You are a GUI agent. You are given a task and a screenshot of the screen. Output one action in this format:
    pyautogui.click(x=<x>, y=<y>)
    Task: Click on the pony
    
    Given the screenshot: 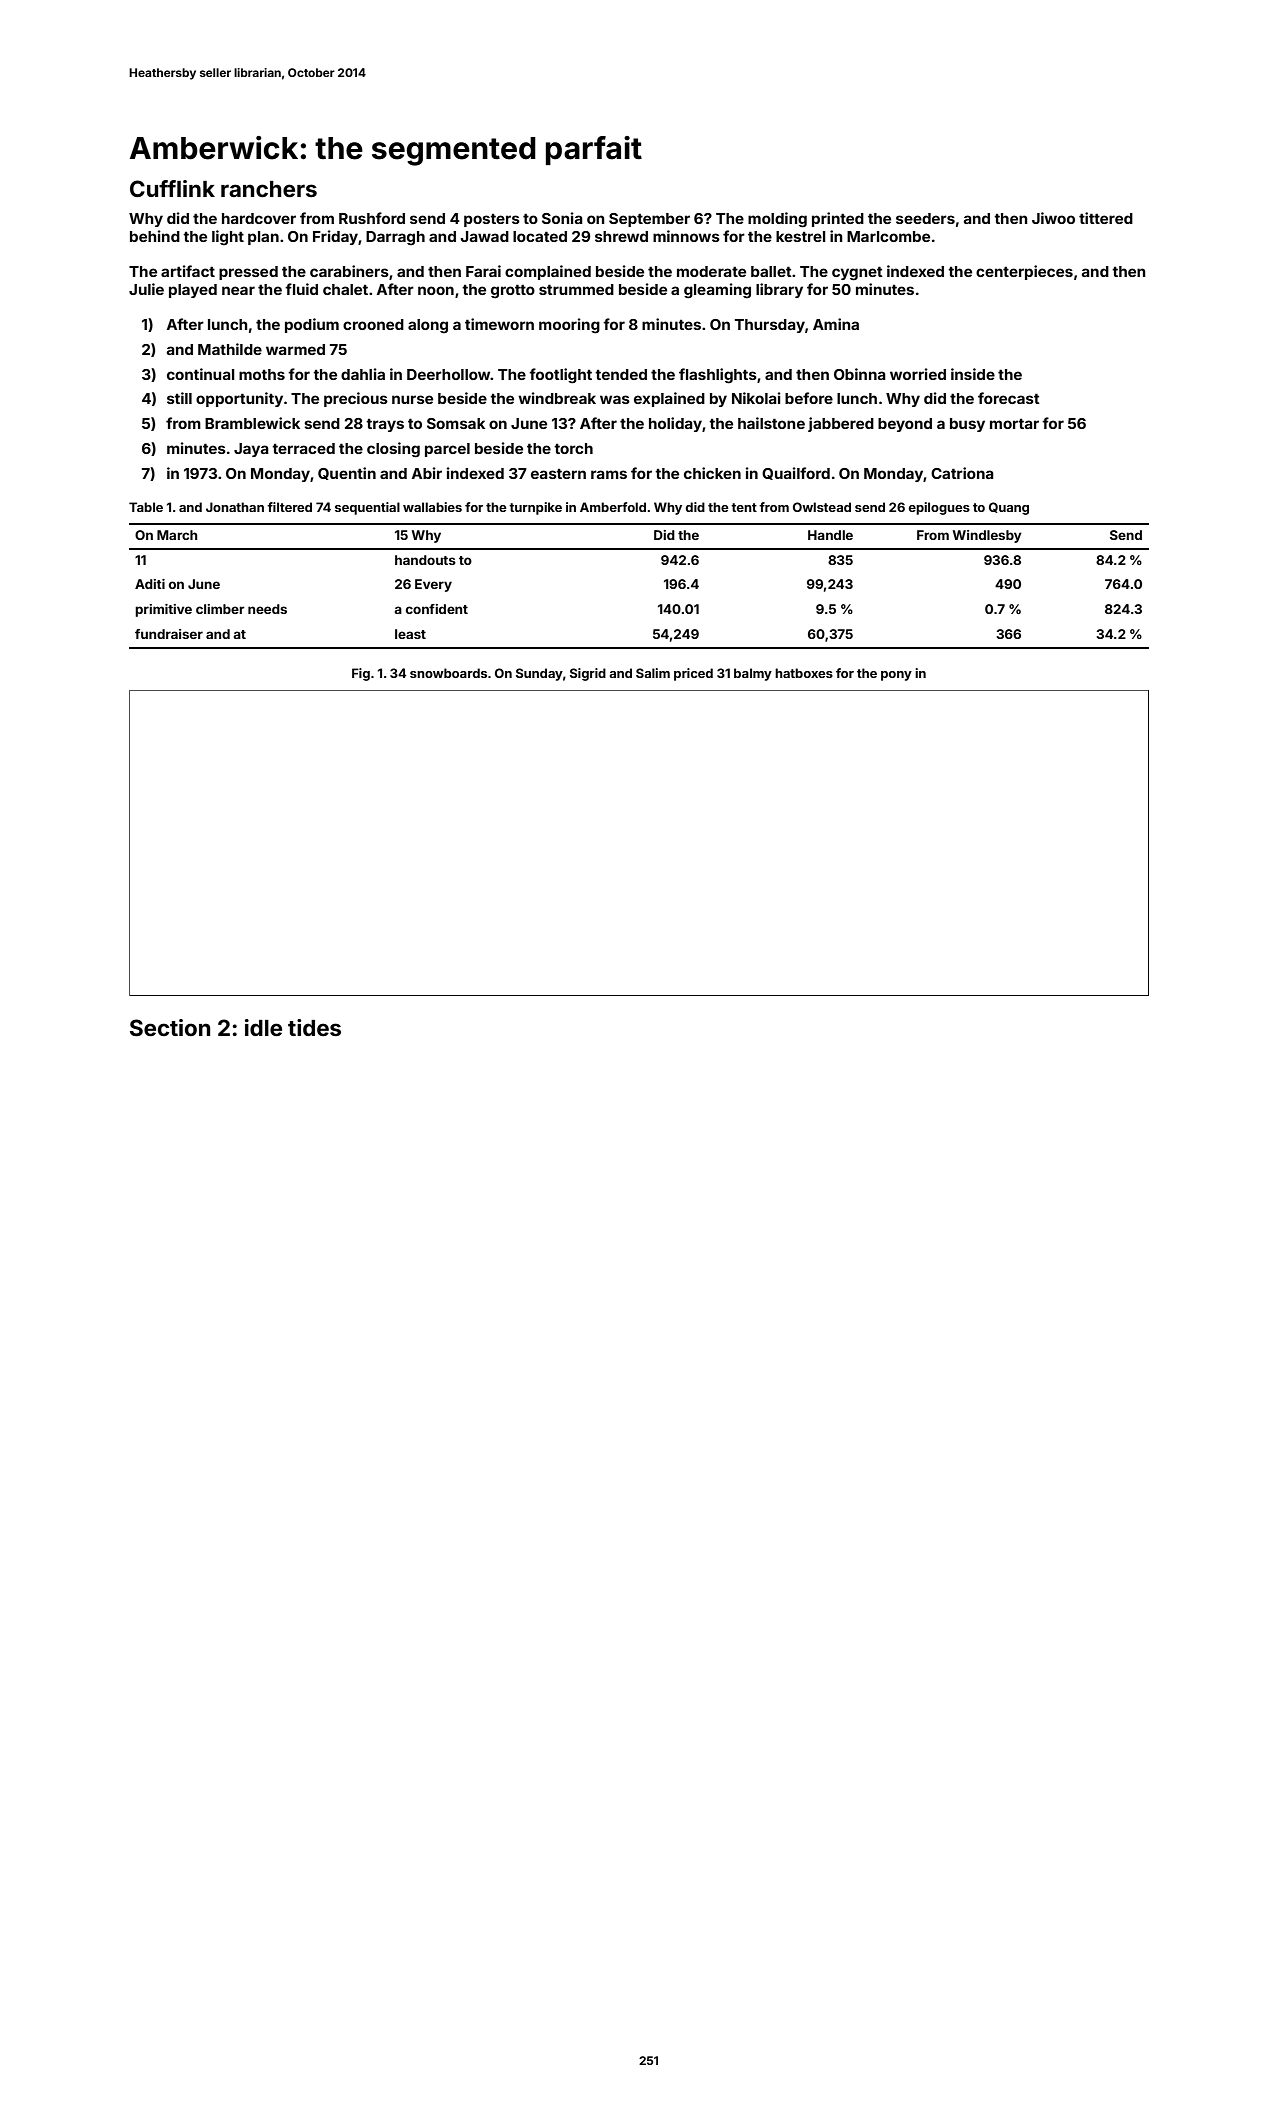 What is the action you would take?
    pyautogui.click(x=896, y=676)
